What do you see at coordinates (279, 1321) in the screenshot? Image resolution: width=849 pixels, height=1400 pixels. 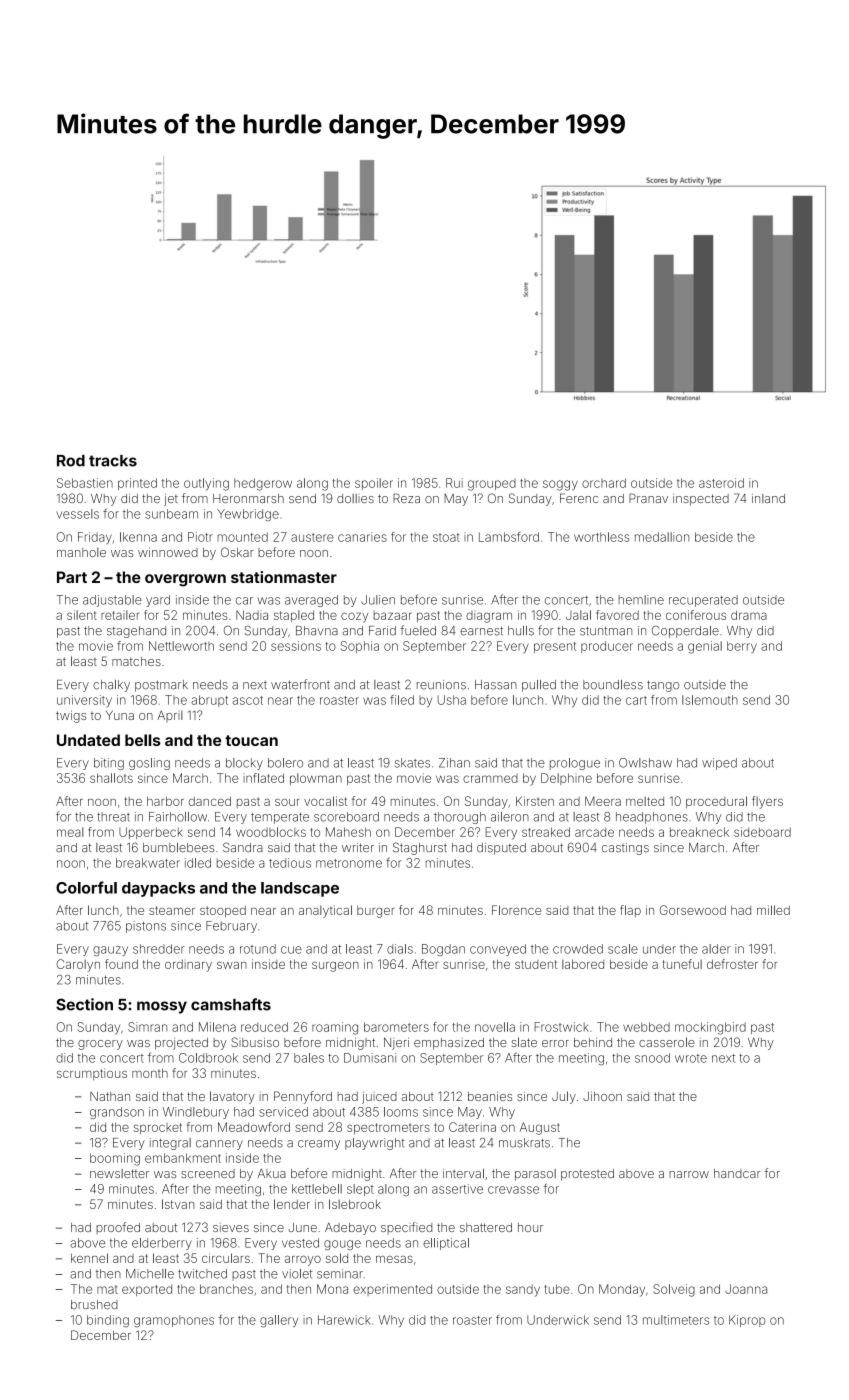 I see `gallery` at bounding box center [279, 1321].
